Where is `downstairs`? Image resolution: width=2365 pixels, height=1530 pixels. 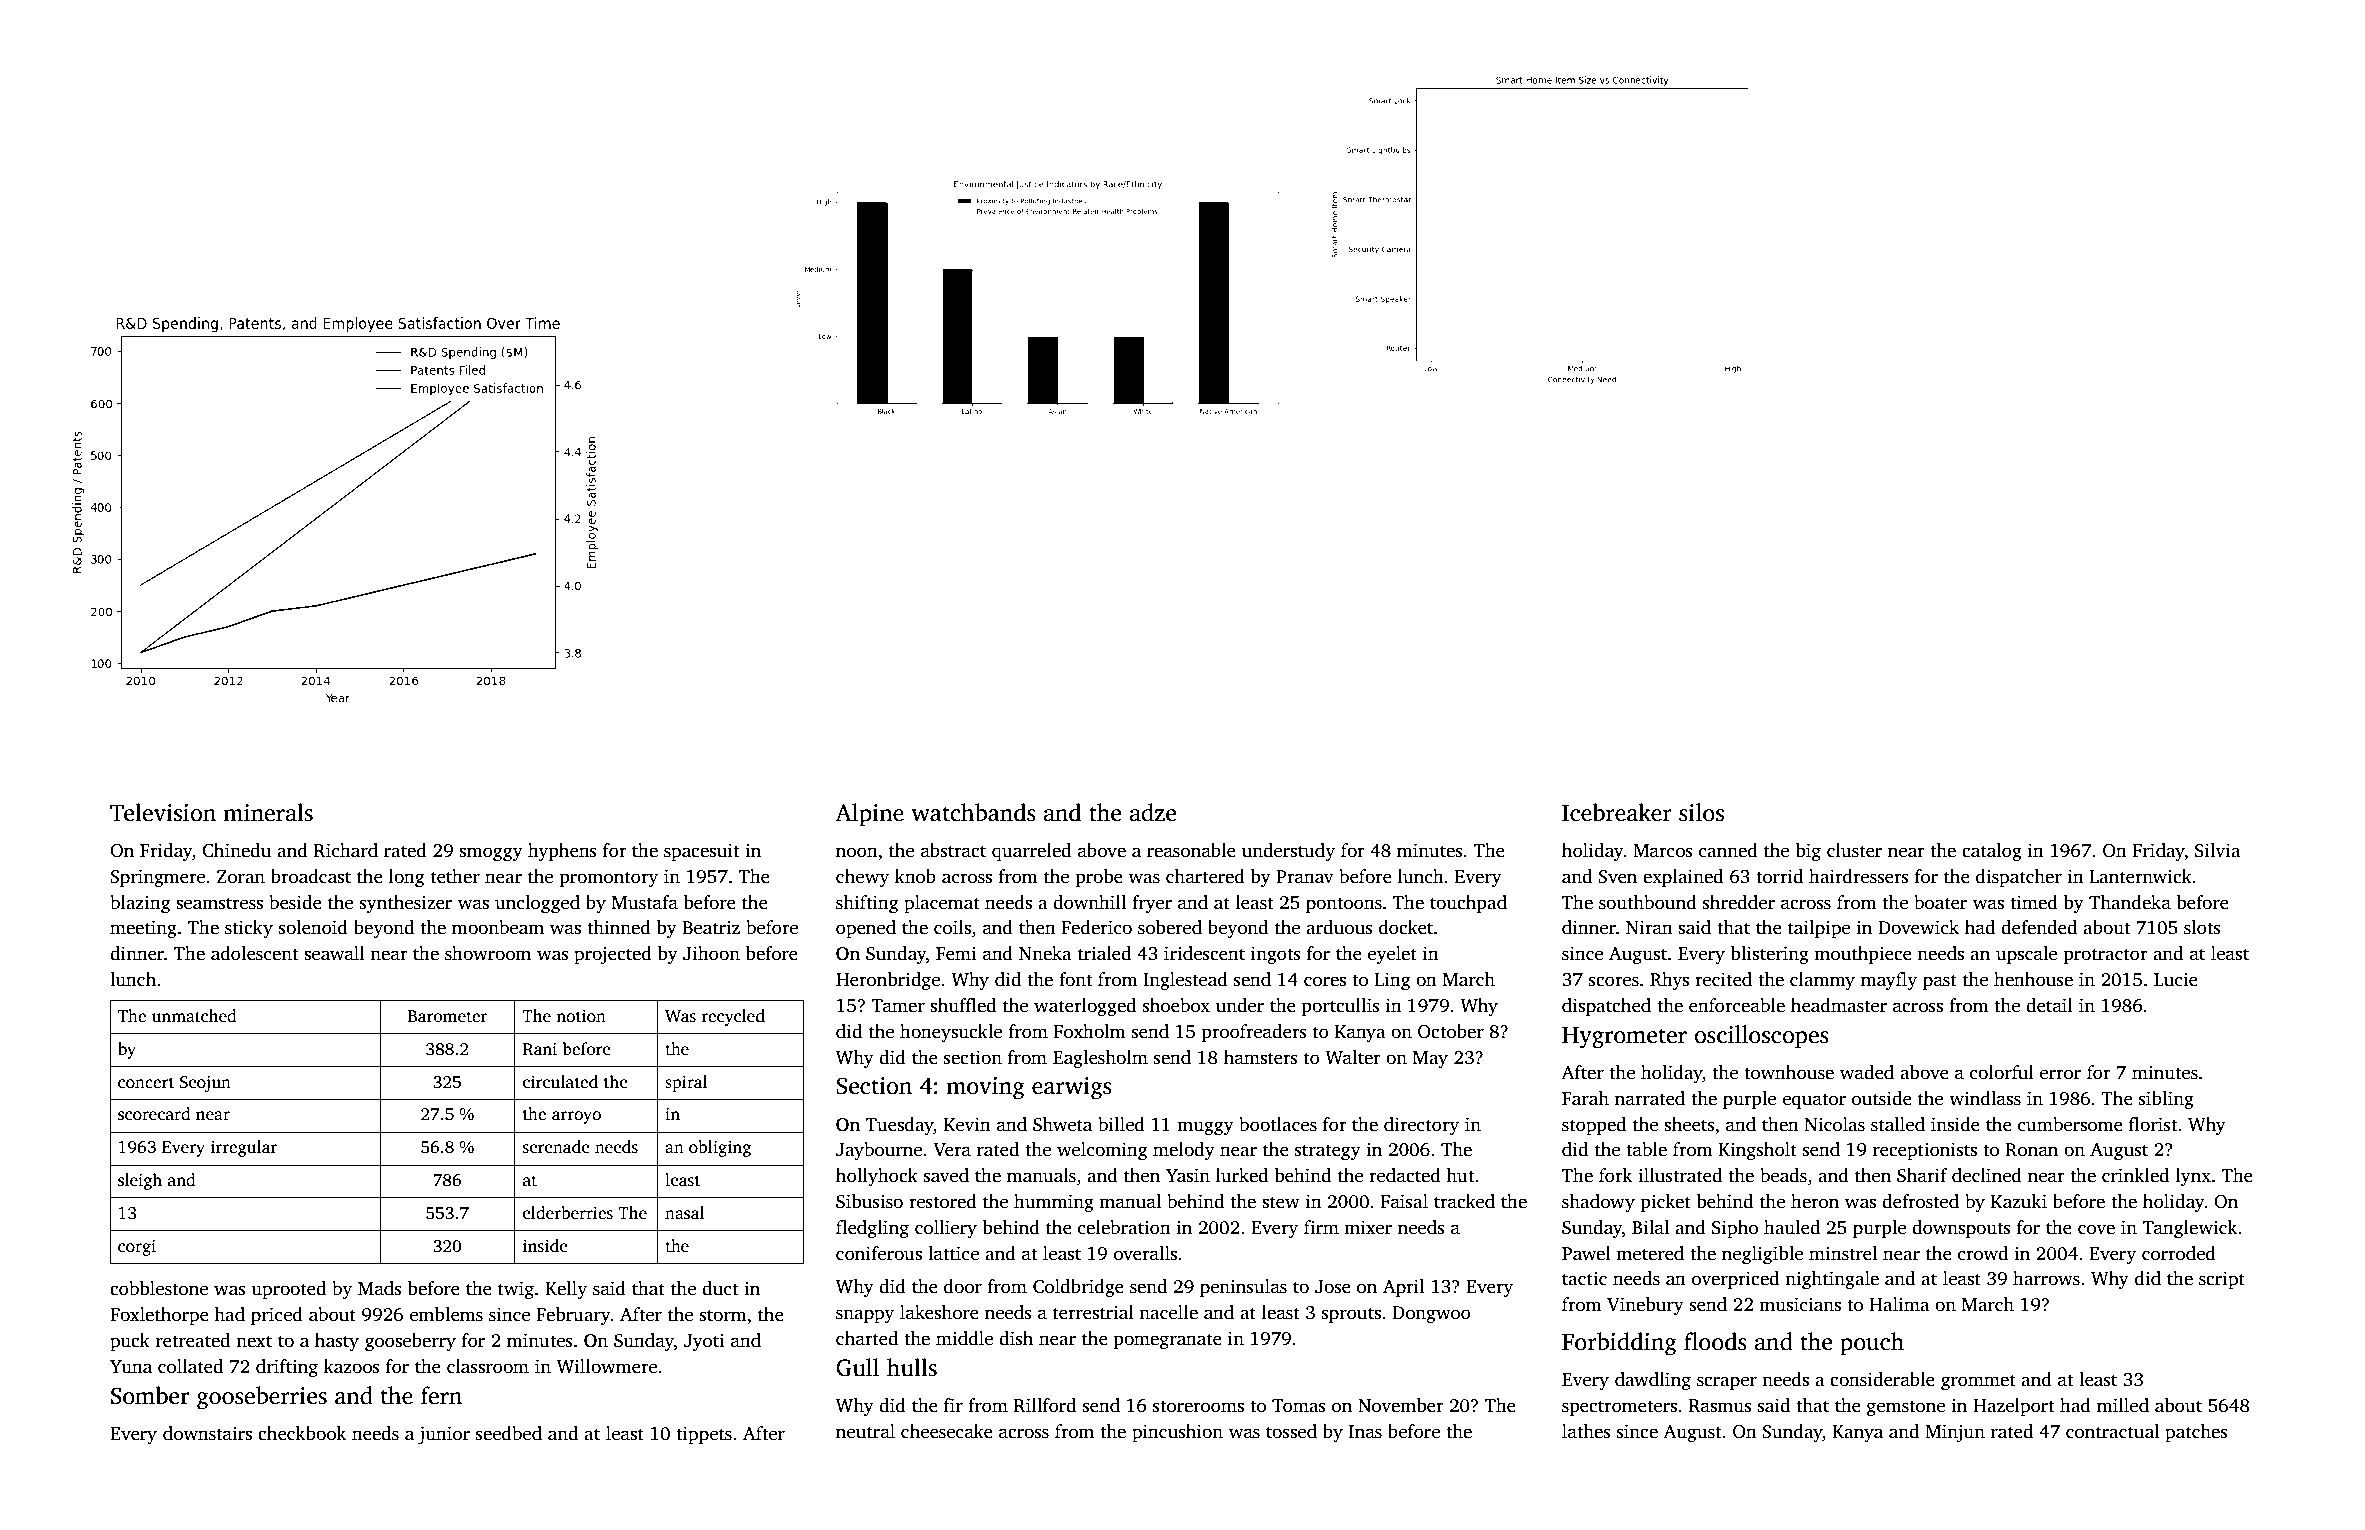 downstairs is located at coordinates (207, 1433).
